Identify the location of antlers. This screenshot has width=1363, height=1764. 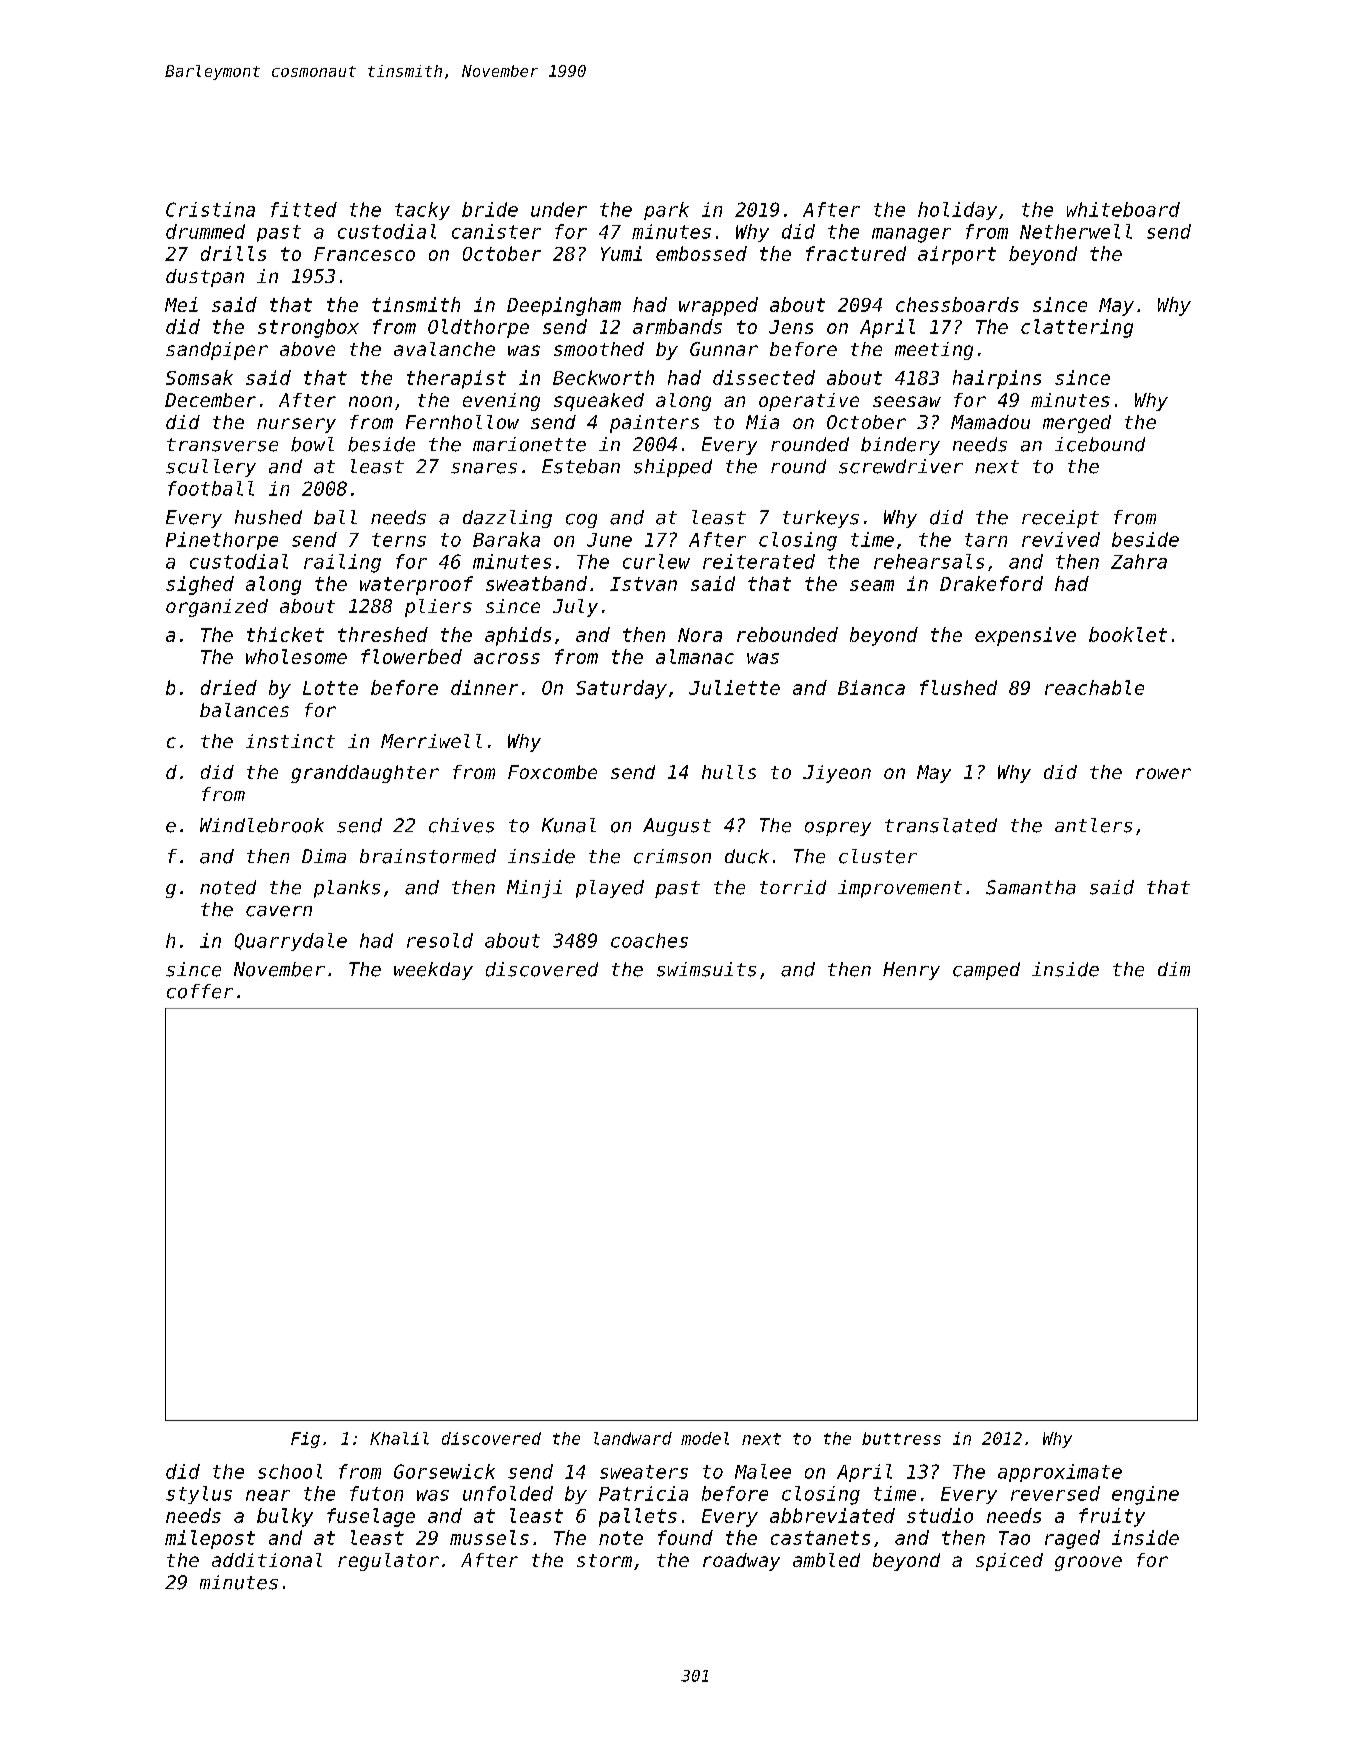
(1093, 825).
